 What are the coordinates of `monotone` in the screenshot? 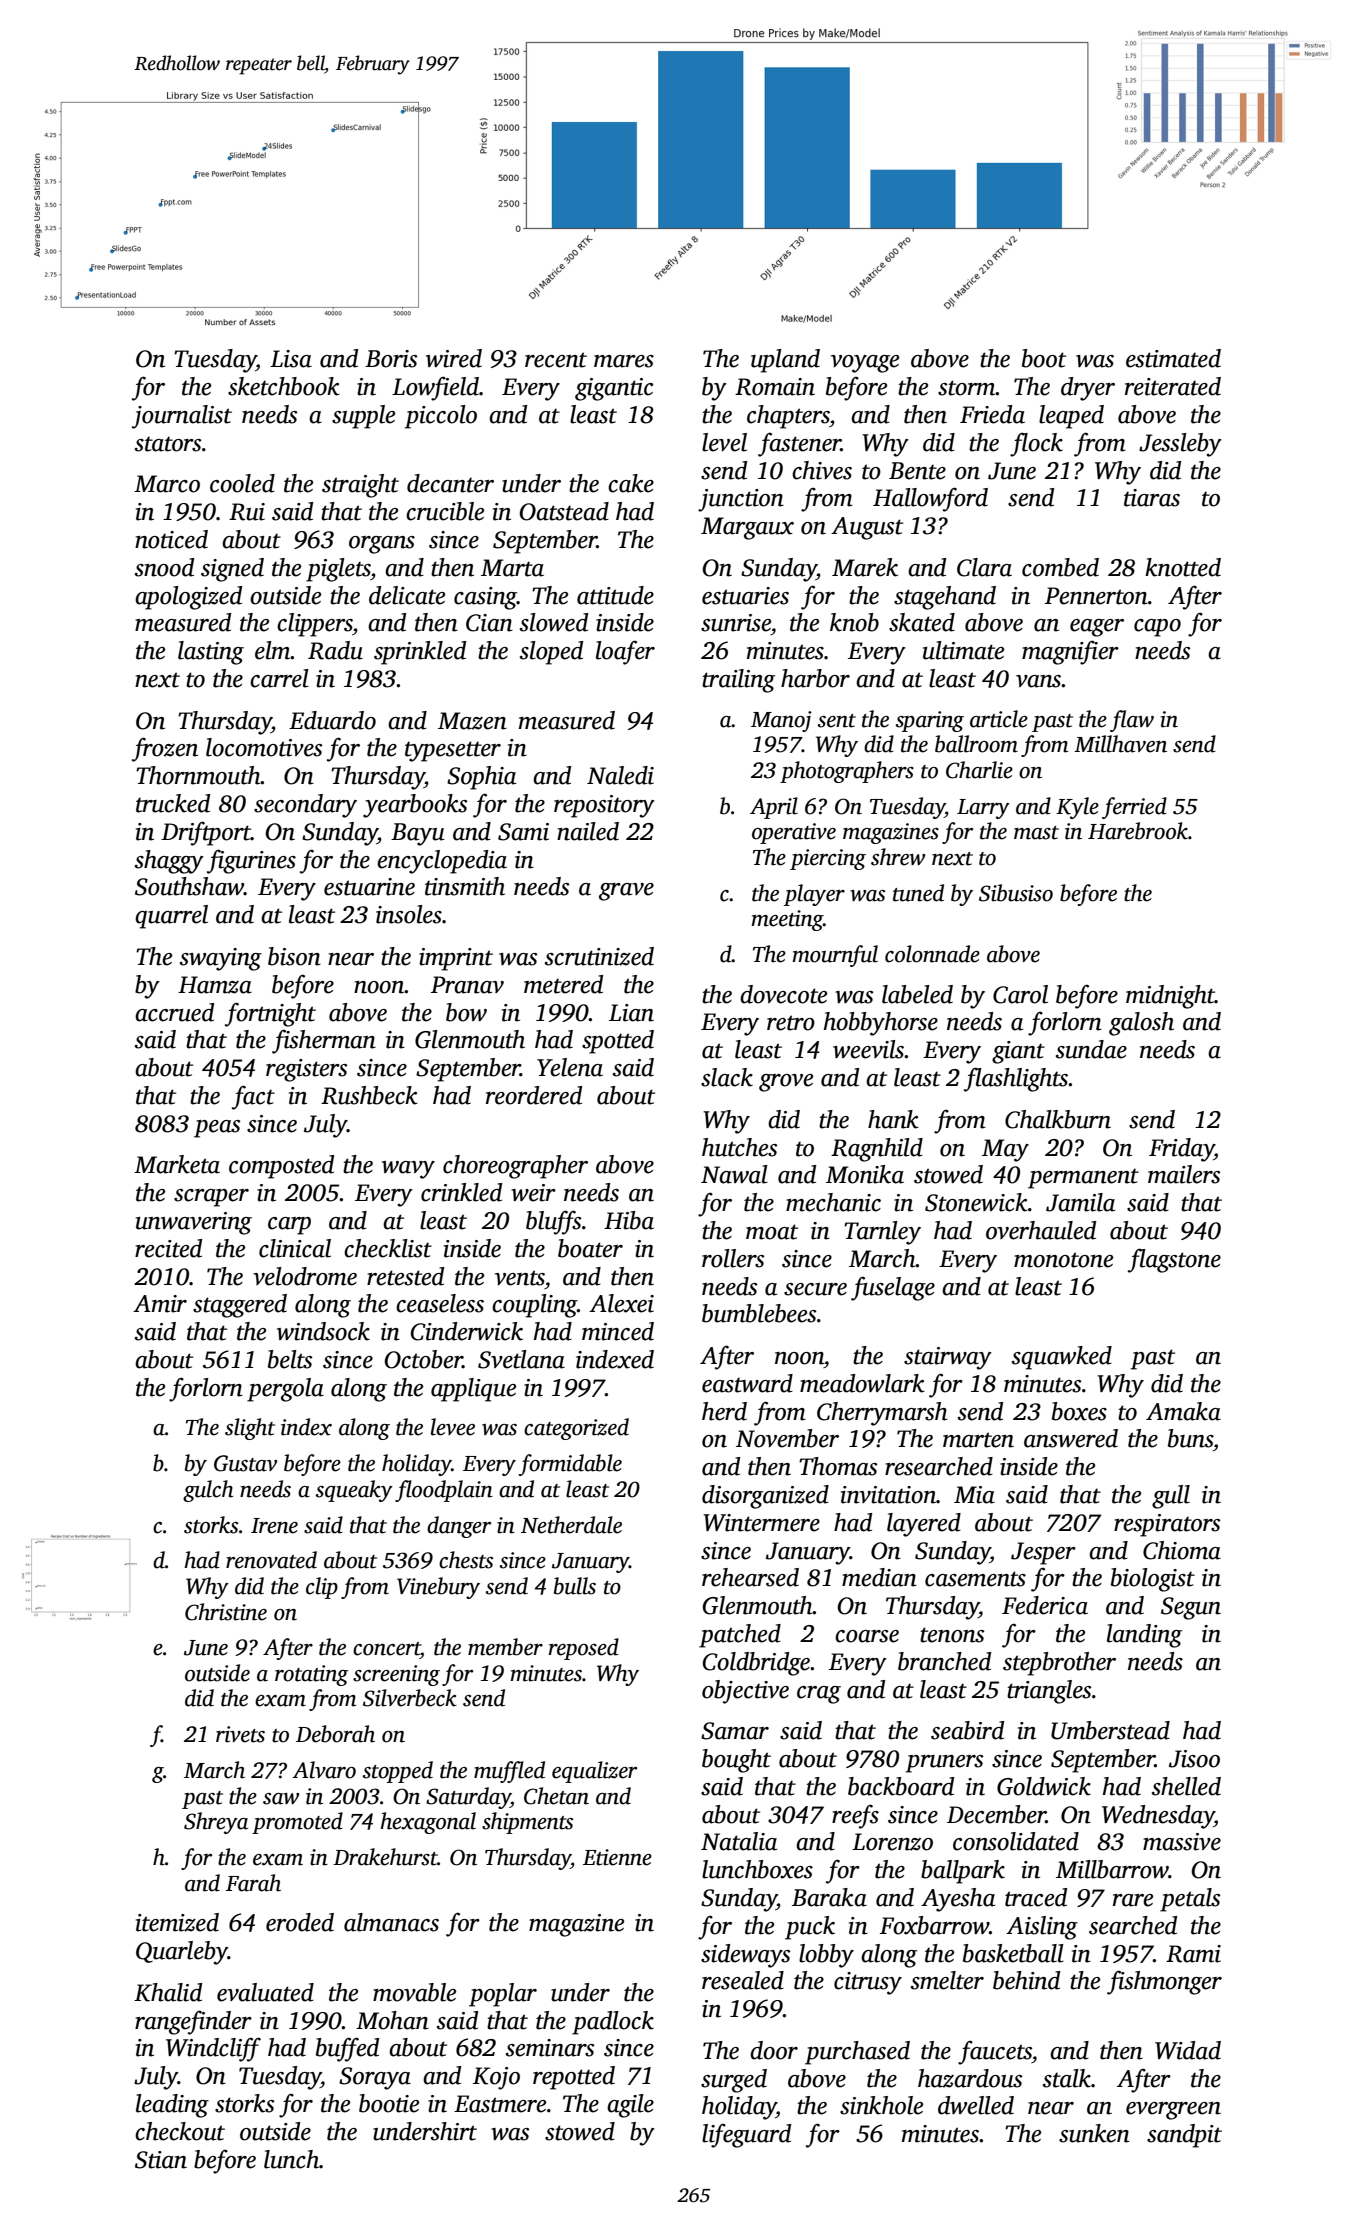 It's located at (1063, 1260).
